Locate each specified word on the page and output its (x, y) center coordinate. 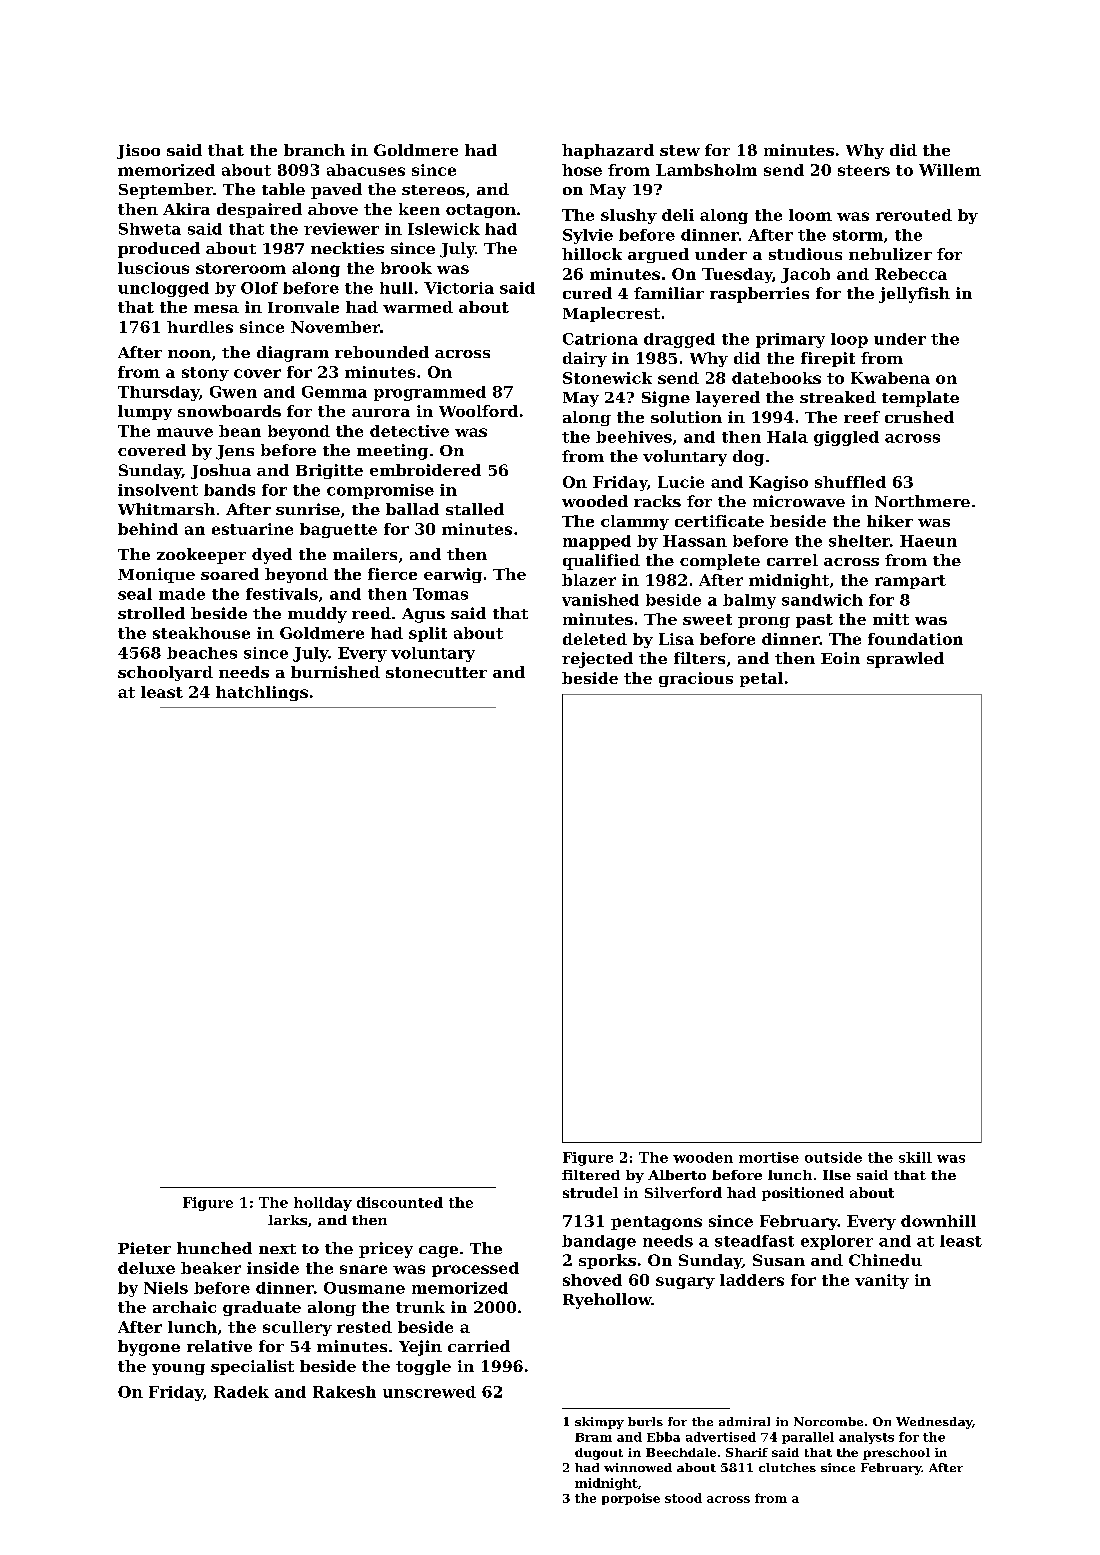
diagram (293, 354)
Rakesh (344, 1392)
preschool (896, 1454)
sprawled (905, 660)
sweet (707, 619)
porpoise (631, 1499)
